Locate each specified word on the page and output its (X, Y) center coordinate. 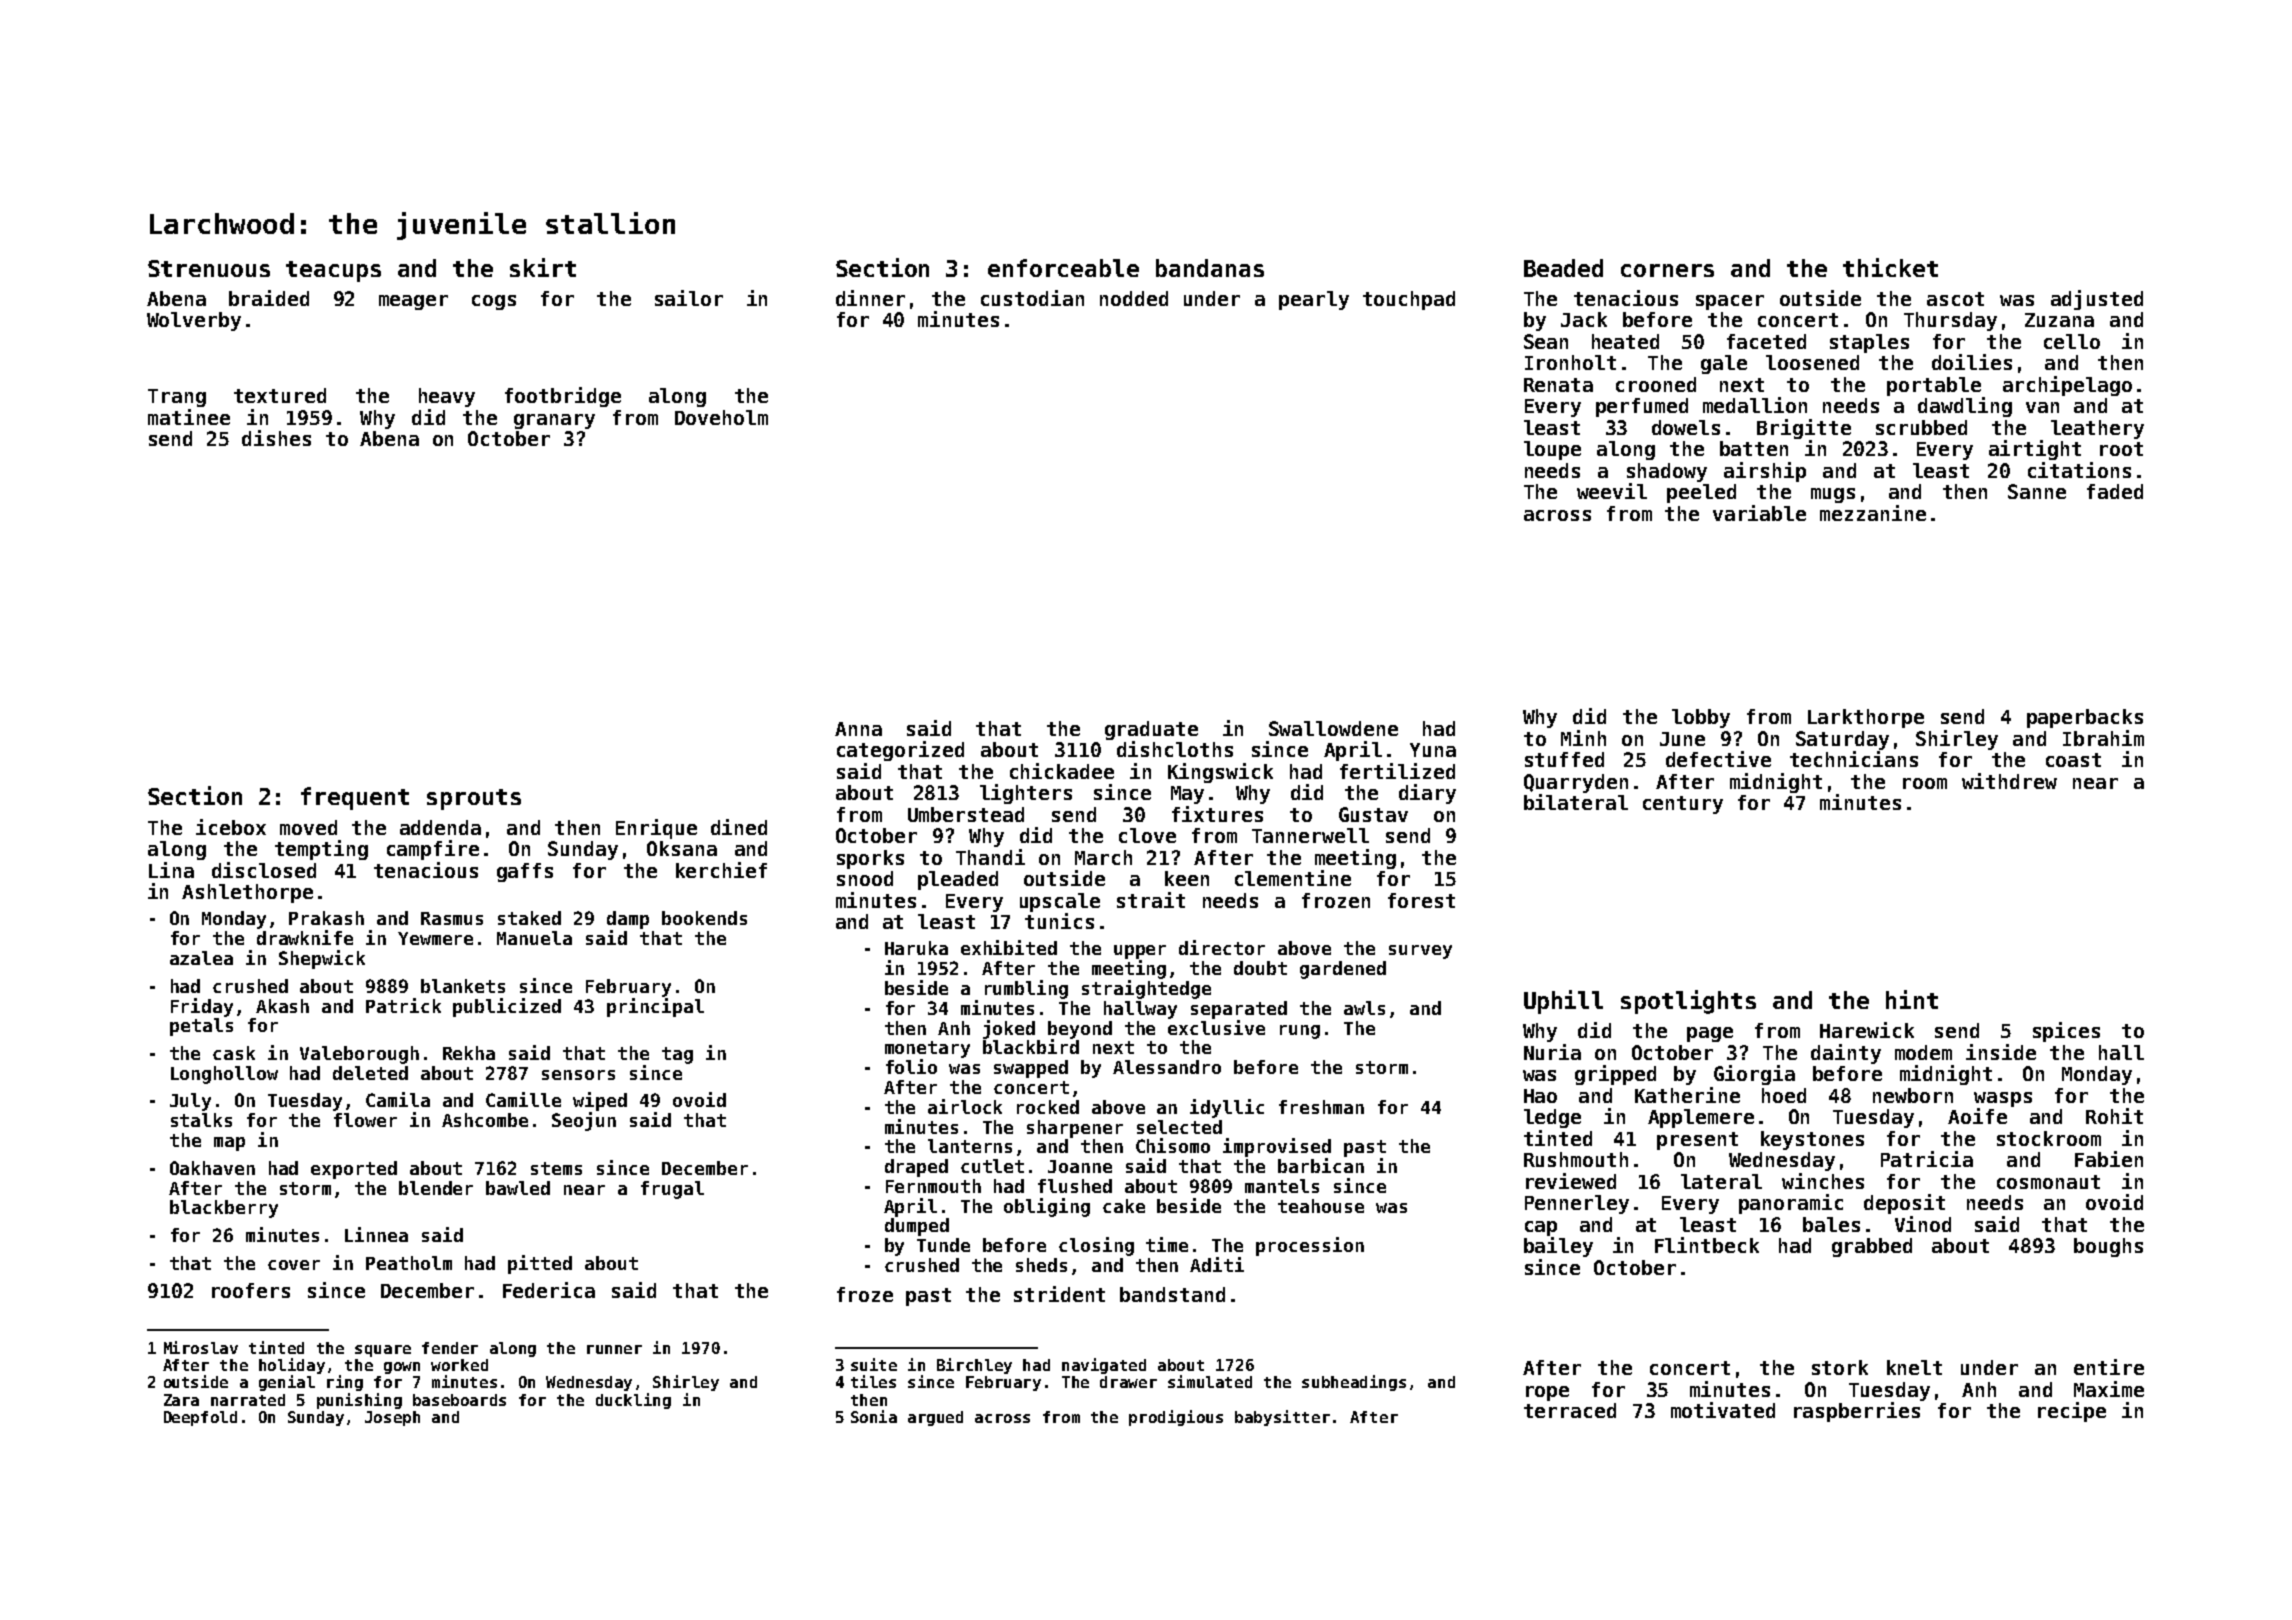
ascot (1955, 299)
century (1683, 805)
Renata (1558, 385)
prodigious (1176, 1418)
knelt (1914, 1367)
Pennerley (1577, 1204)
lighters (1026, 794)
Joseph (392, 1418)
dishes (276, 438)
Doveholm (721, 417)
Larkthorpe (1866, 718)
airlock (965, 1106)
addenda (440, 827)
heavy (447, 397)
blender (436, 1188)
